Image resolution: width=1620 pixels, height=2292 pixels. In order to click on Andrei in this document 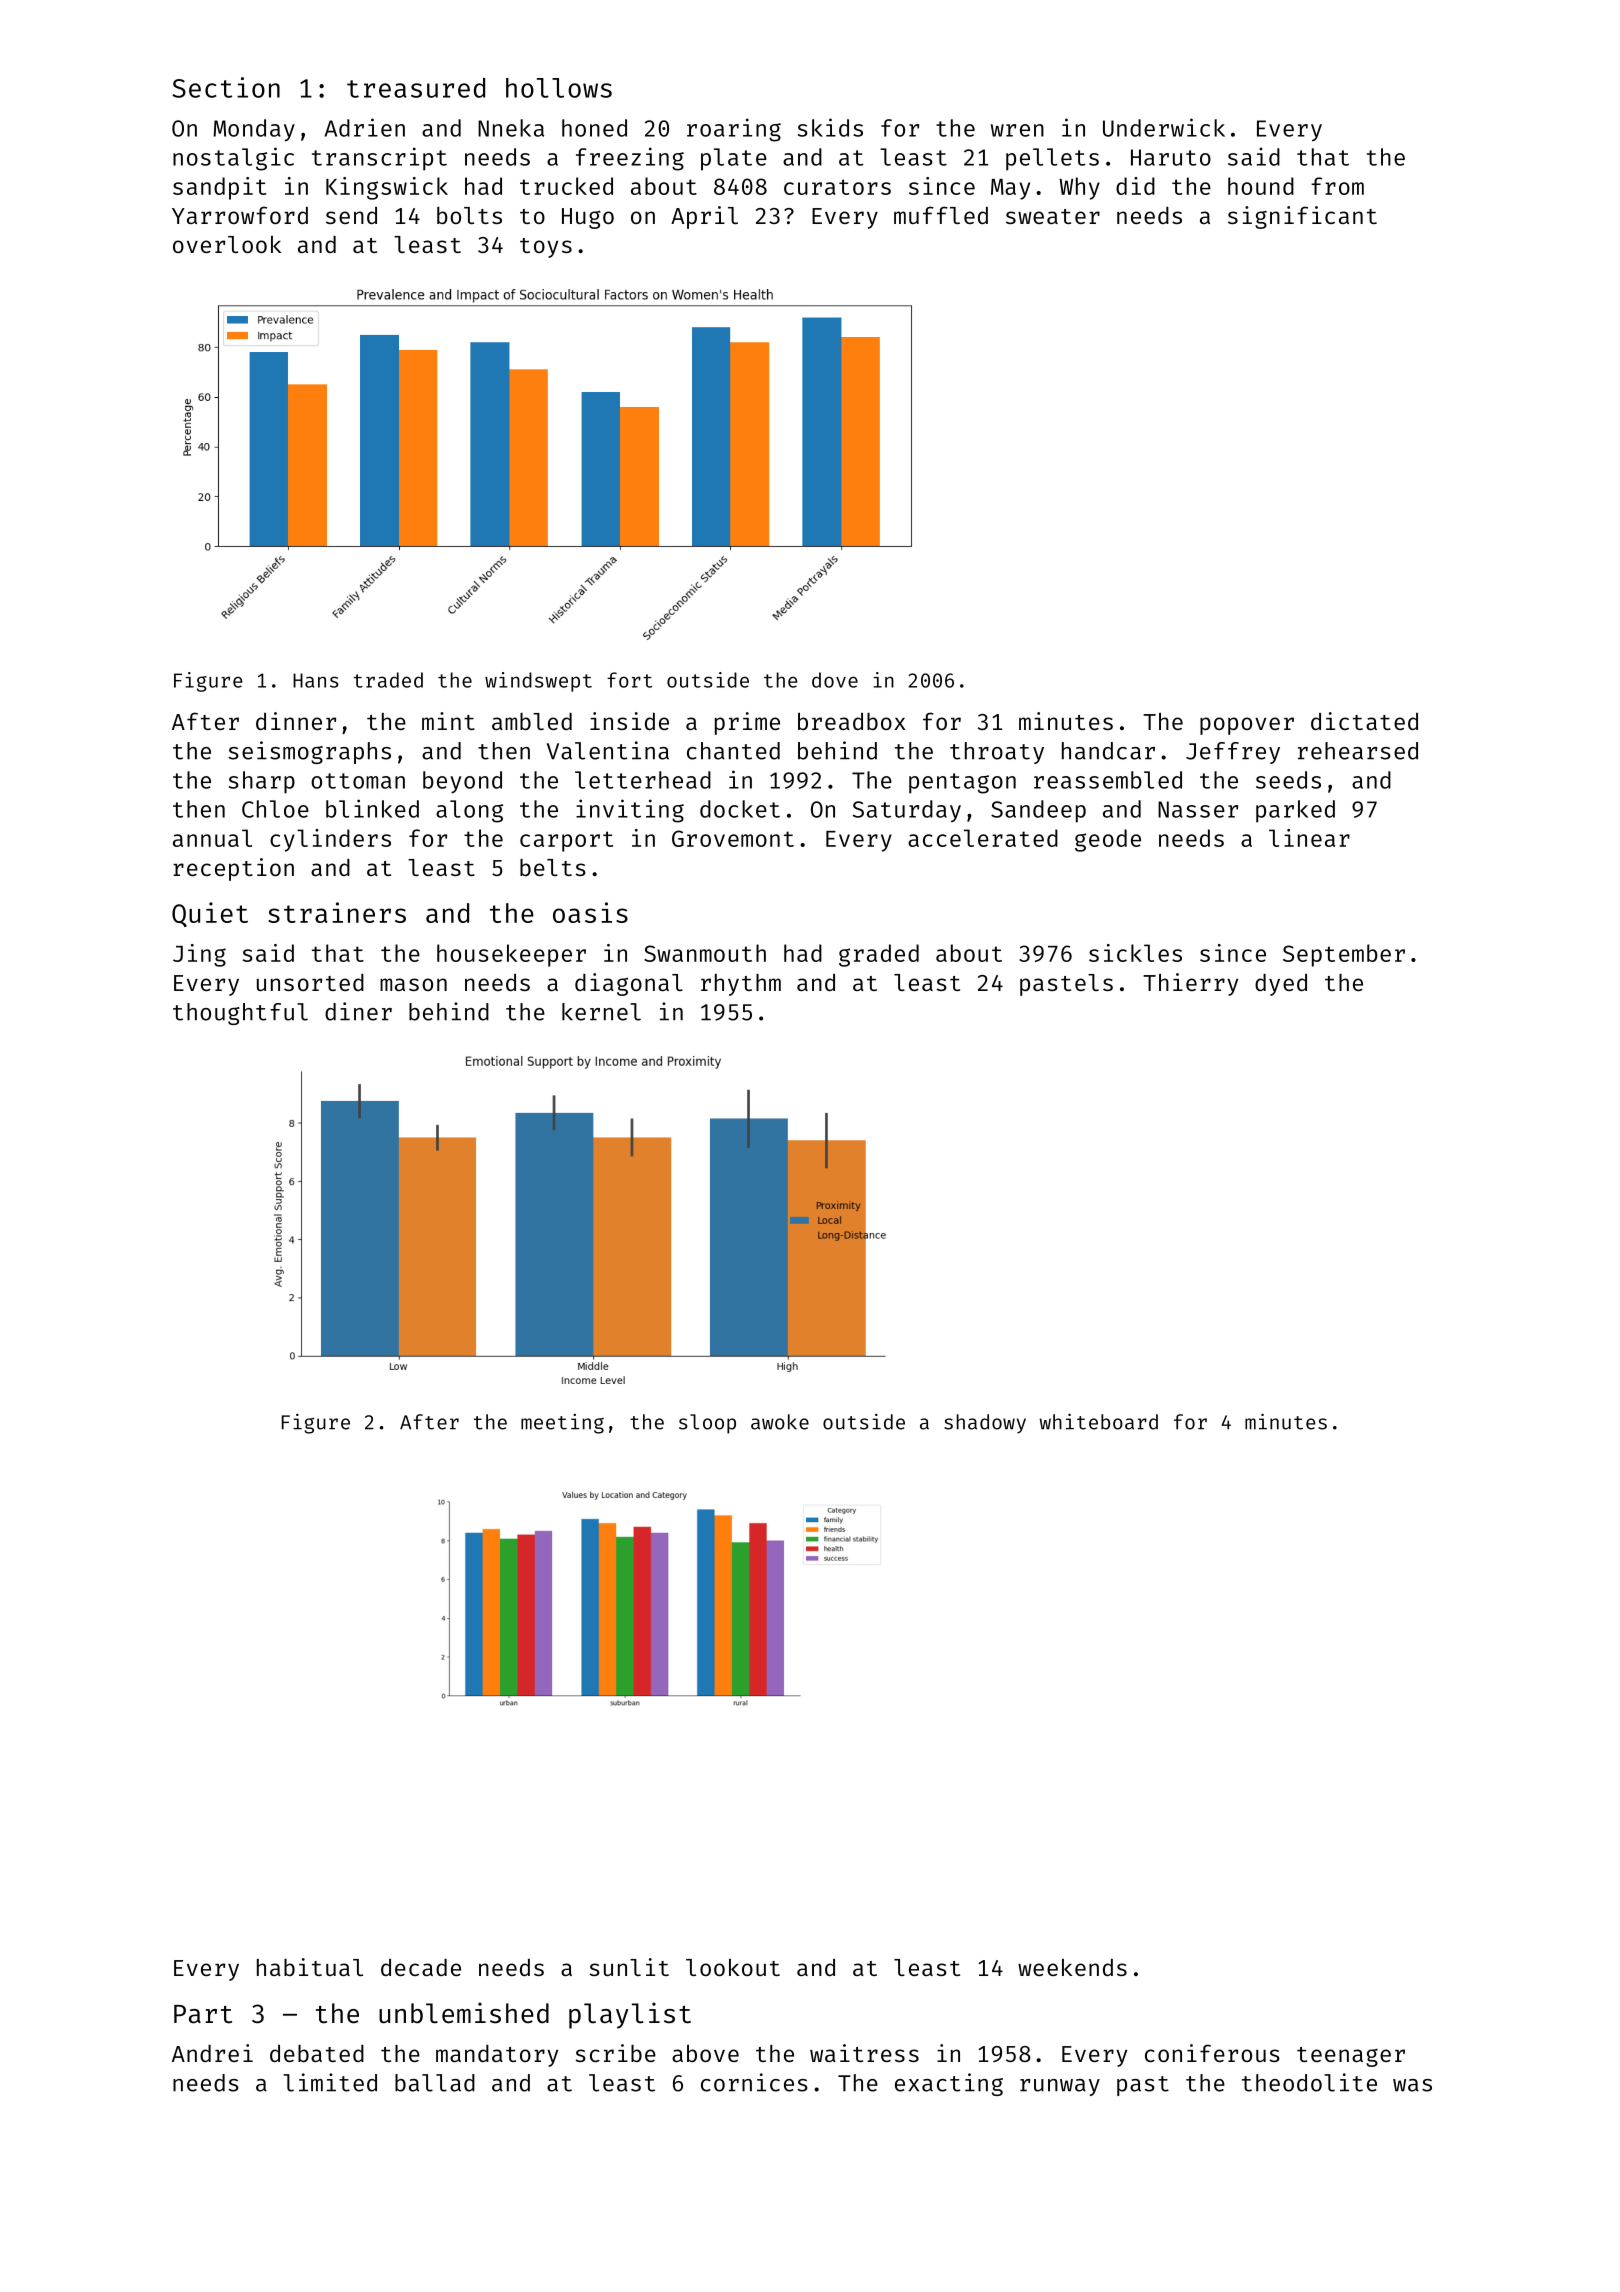, I will do `click(212, 2053)`.
